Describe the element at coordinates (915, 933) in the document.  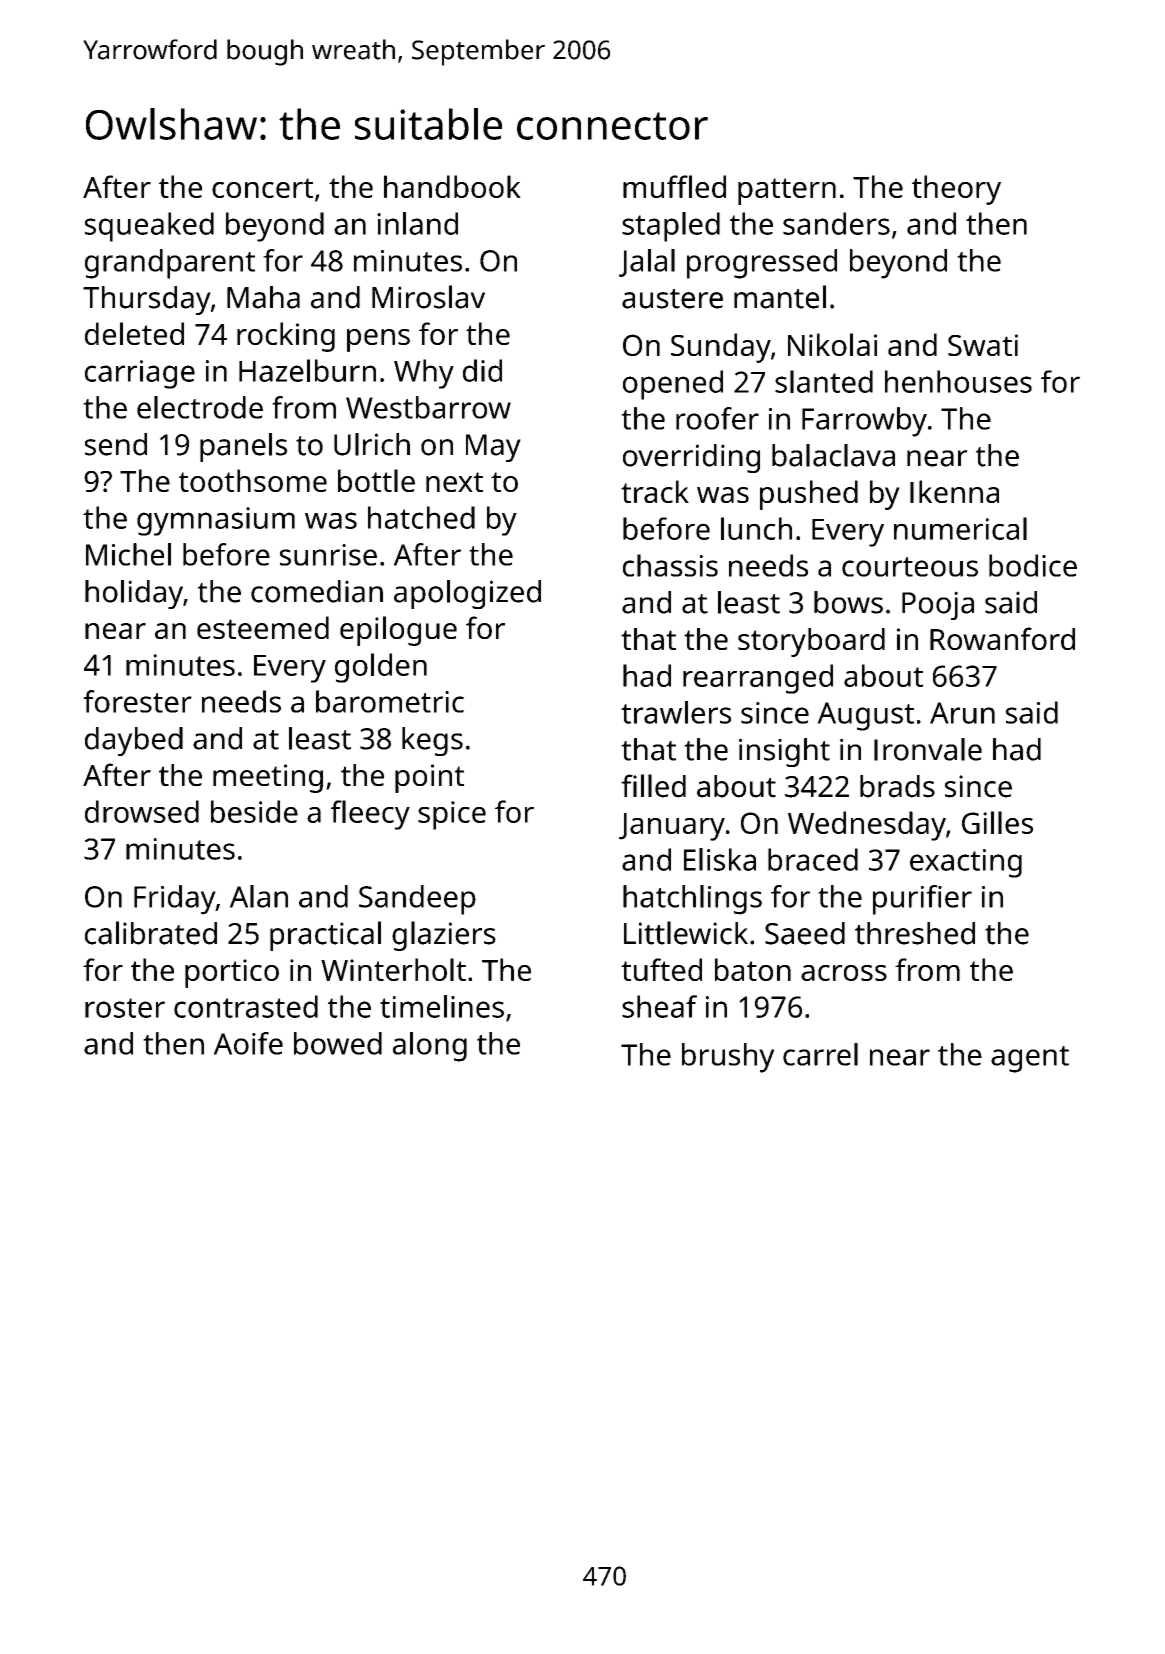
I see `threshed` at that location.
